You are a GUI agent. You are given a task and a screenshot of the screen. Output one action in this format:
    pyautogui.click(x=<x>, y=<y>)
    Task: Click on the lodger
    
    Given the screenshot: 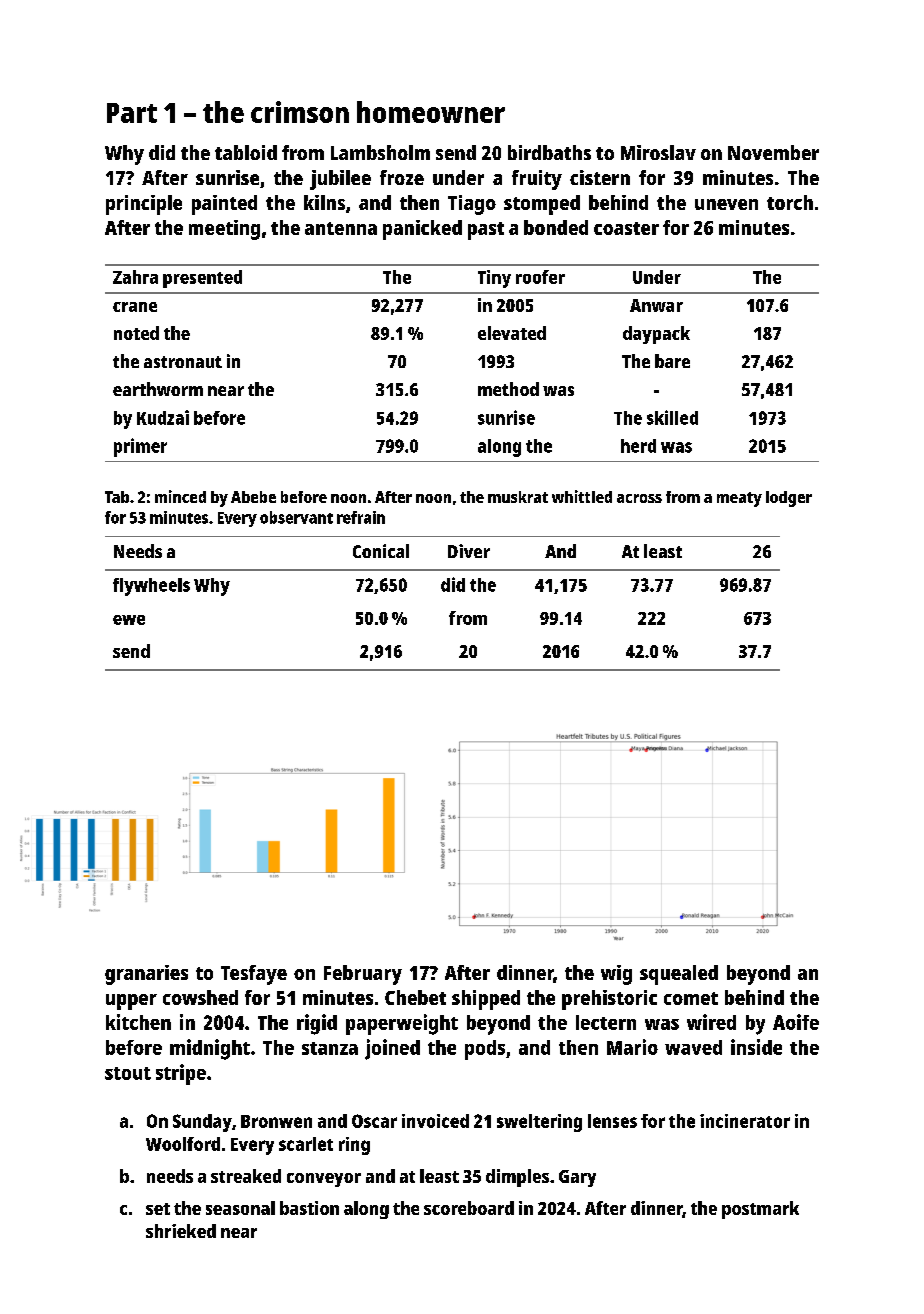 What is the action you would take?
    pyautogui.click(x=789, y=499)
